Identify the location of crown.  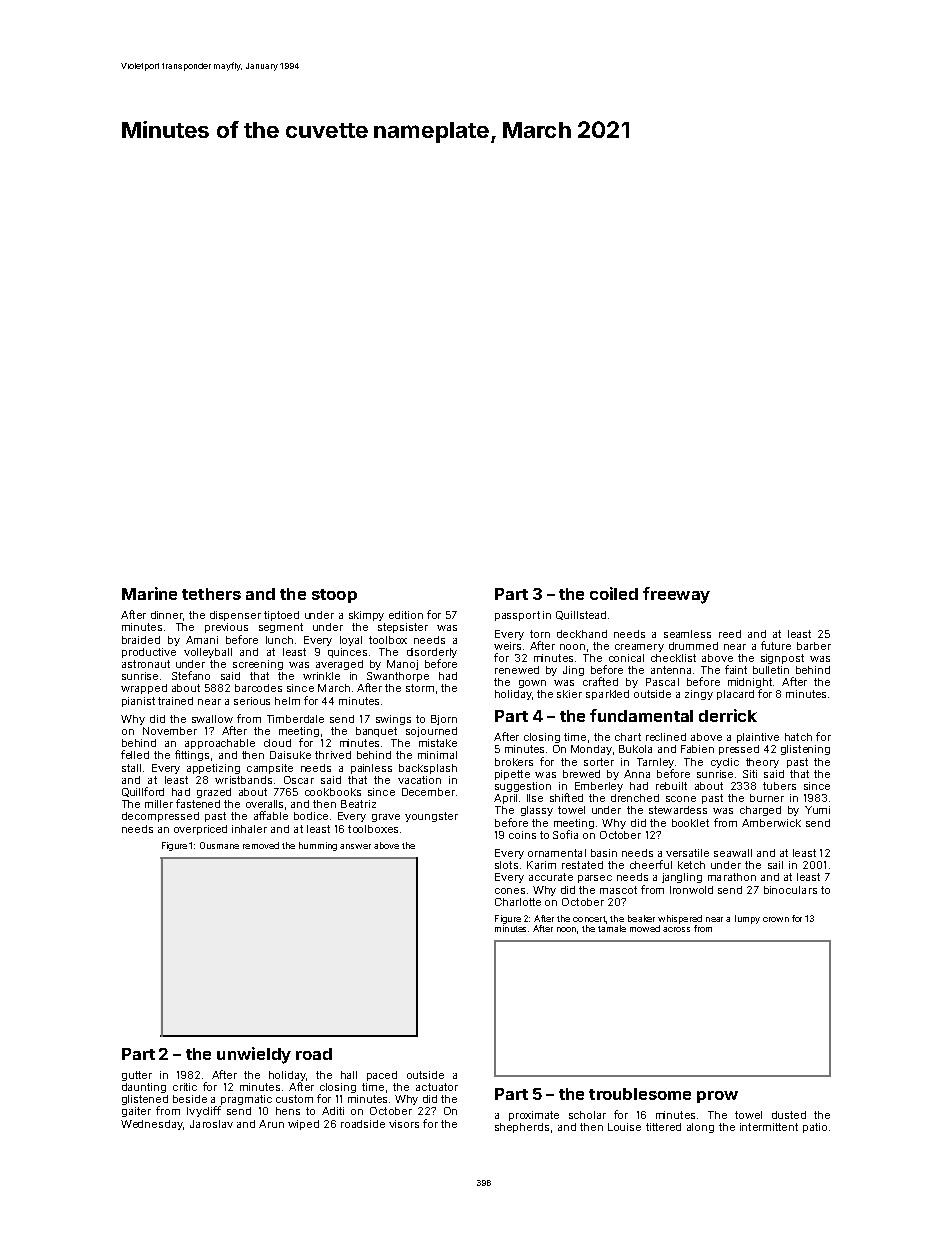
(776, 919).
